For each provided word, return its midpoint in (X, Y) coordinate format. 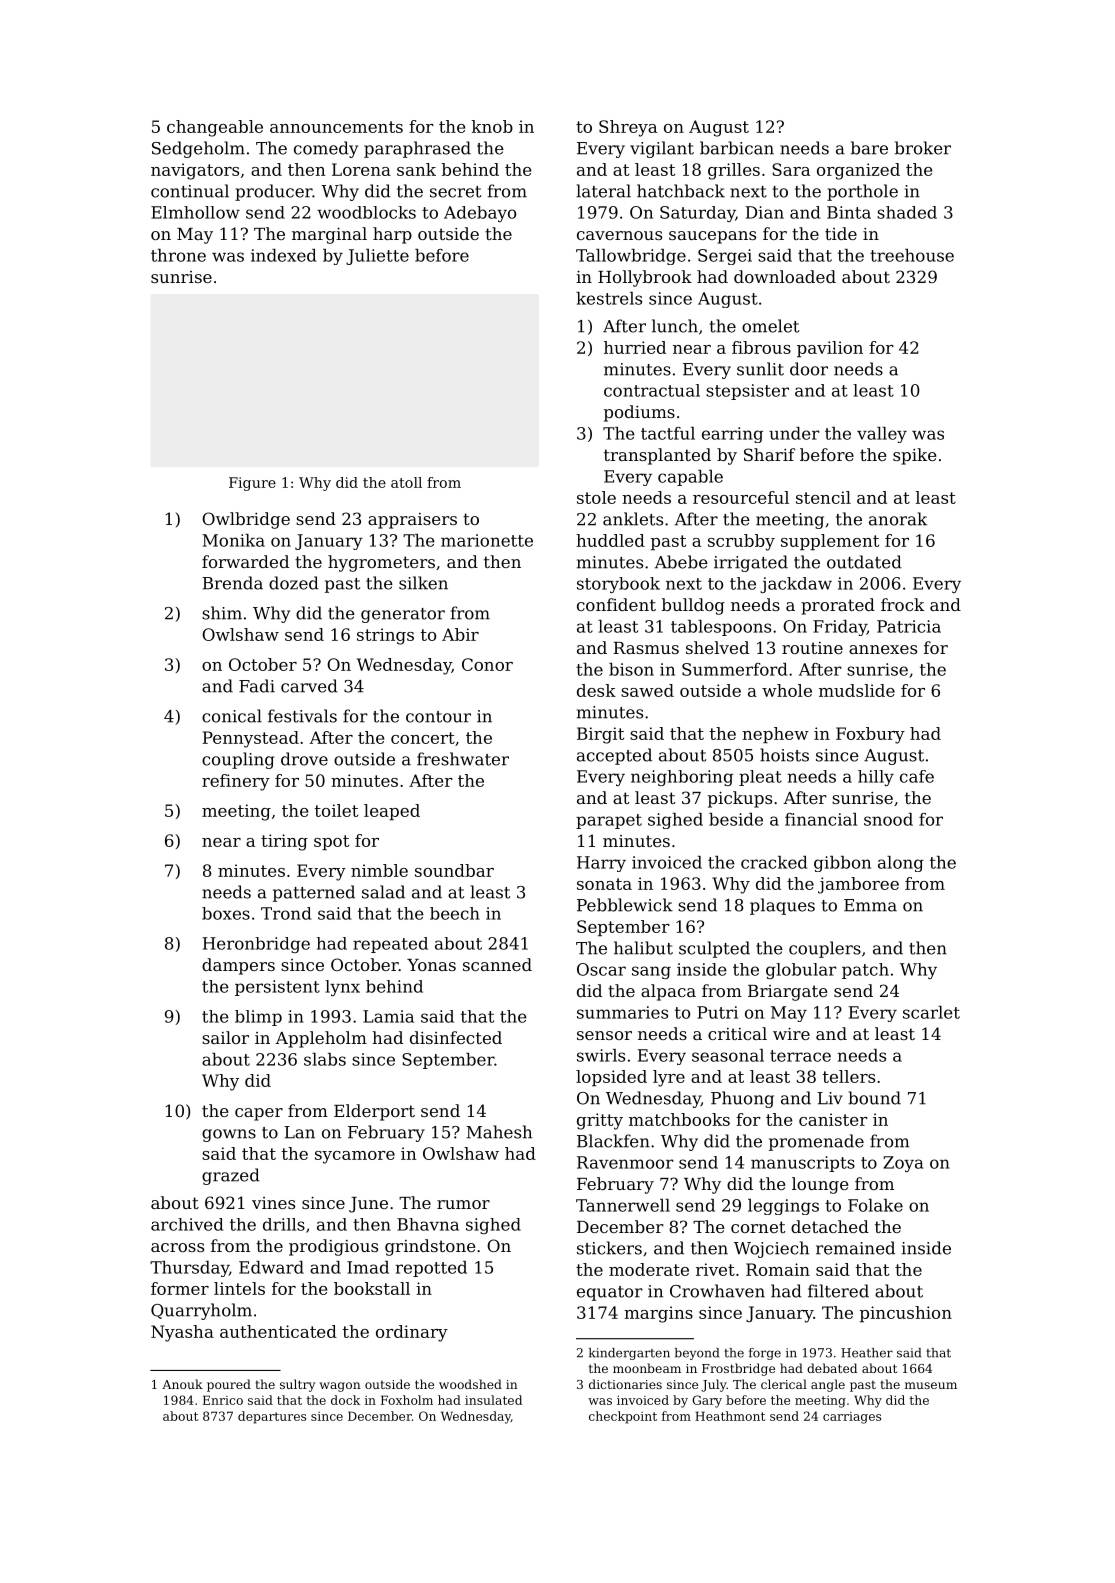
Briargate (788, 993)
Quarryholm (201, 1311)
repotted (431, 1269)
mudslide (857, 690)
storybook (618, 585)
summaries (622, 1012)
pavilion (830, 349)
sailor (225, 1037)
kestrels (609, 298)
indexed (283, 255)
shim (222, 613)
